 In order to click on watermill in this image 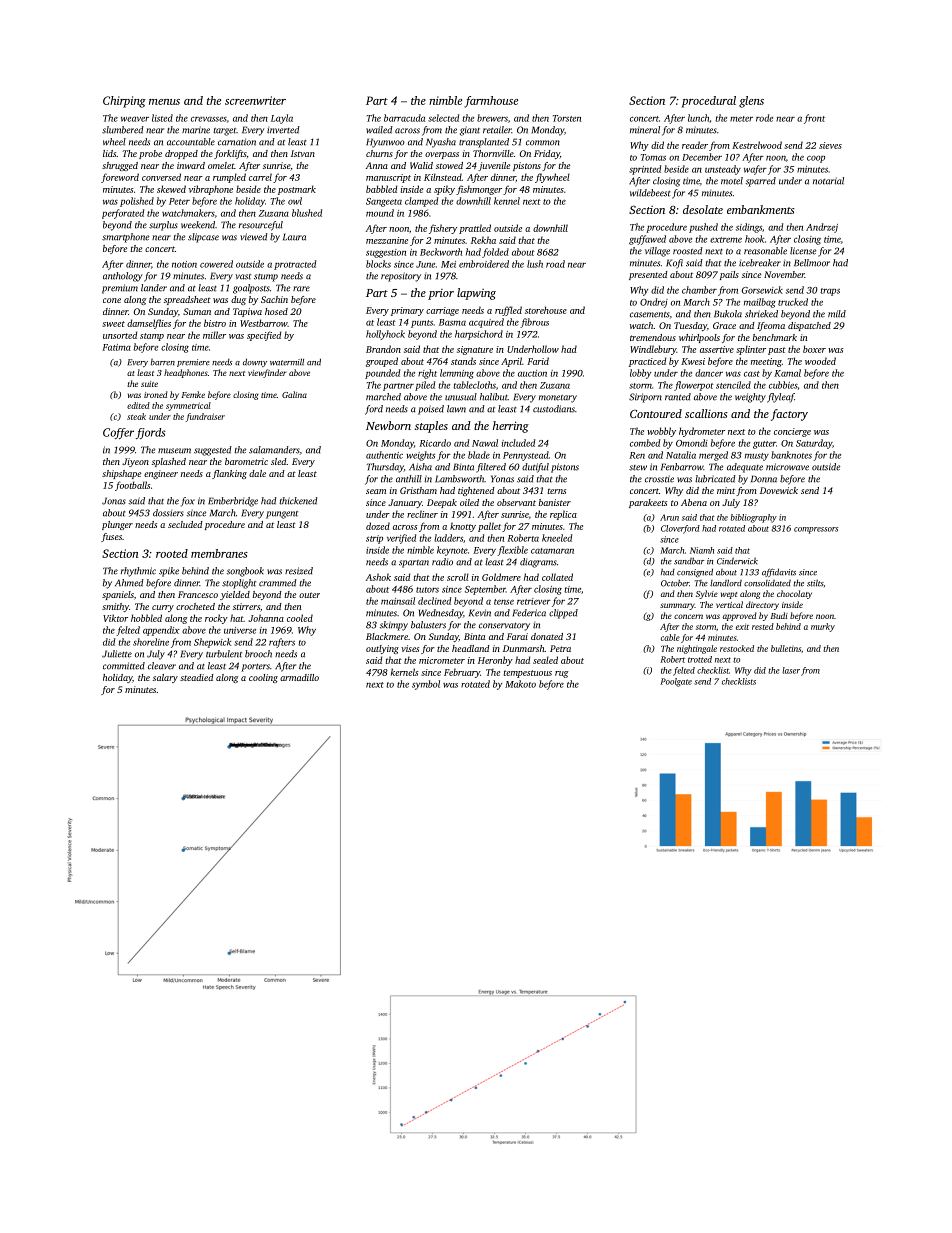, I will do `click(287, 362)`.
